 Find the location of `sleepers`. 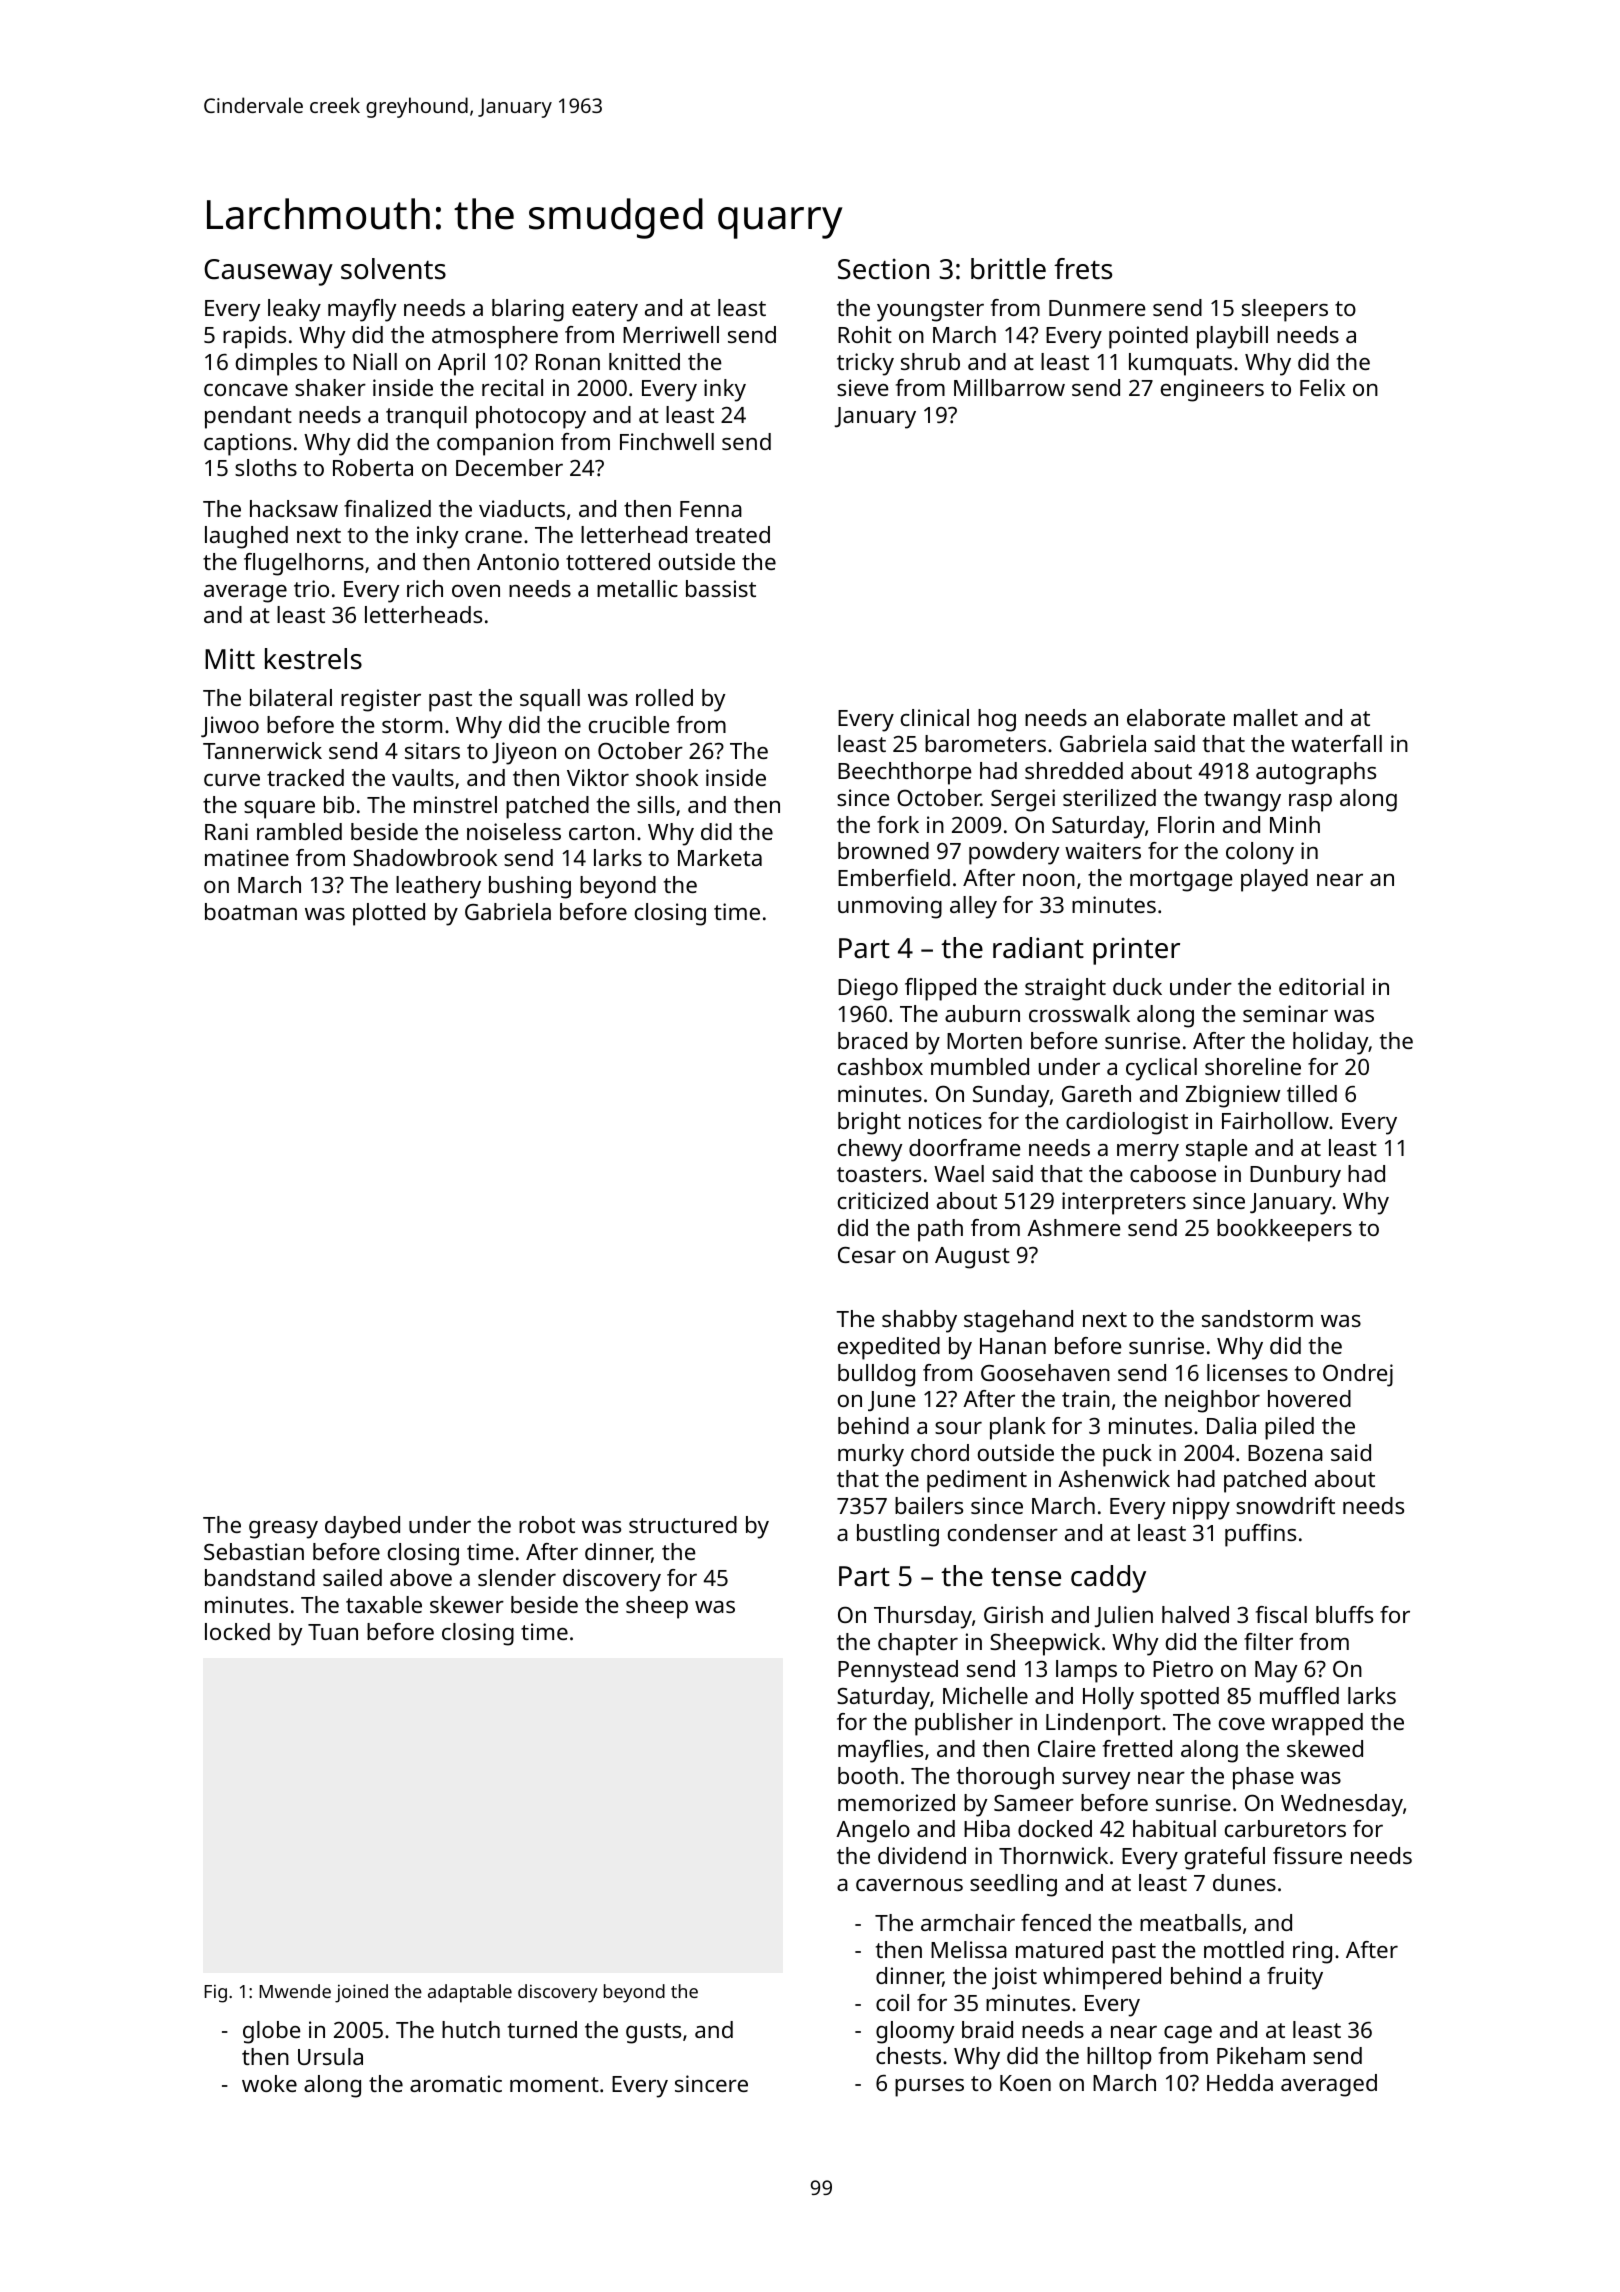

sleepers is located at coordinates (1285, 310).
